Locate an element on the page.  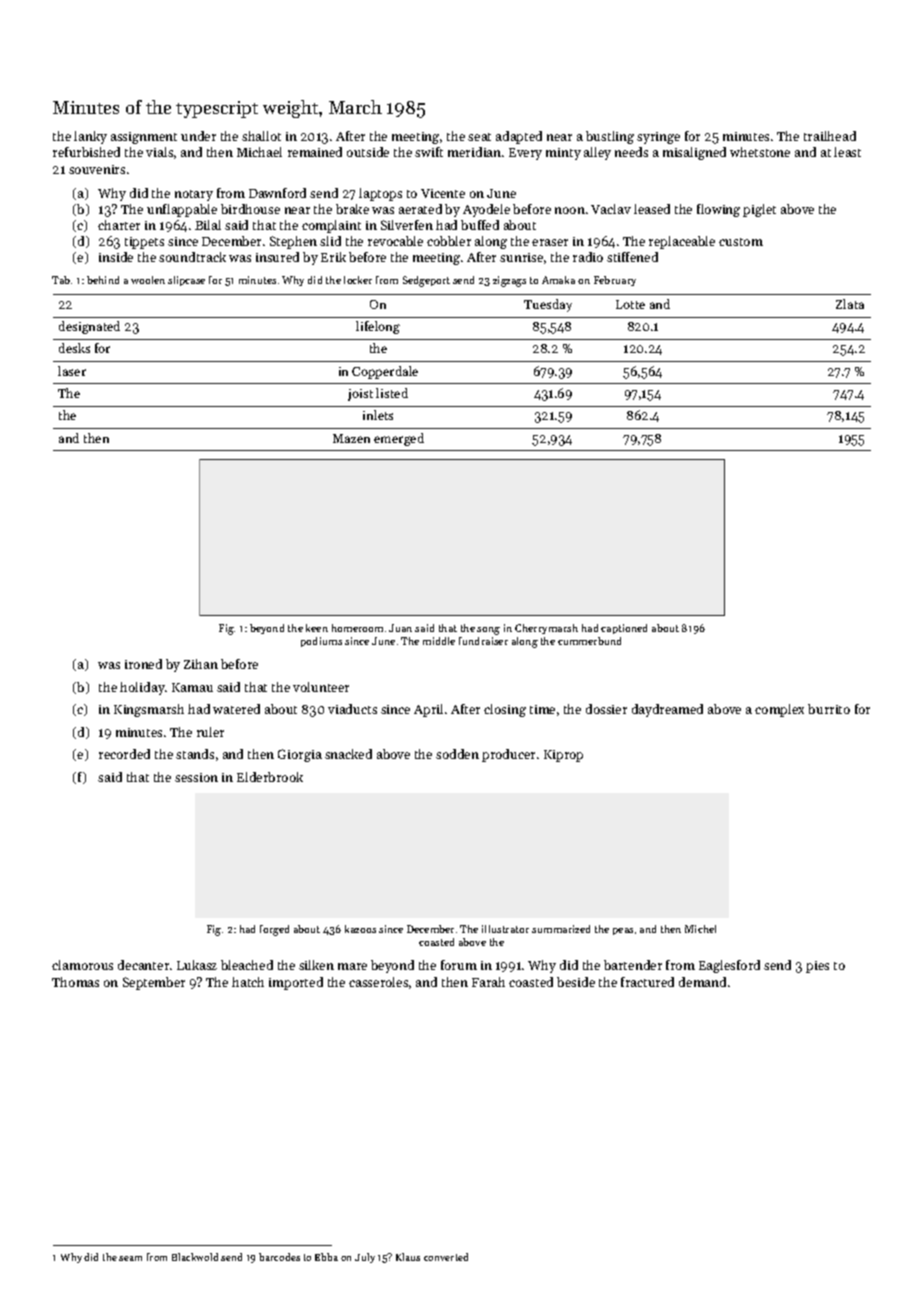
peas is located at coordinates (623, 931).
